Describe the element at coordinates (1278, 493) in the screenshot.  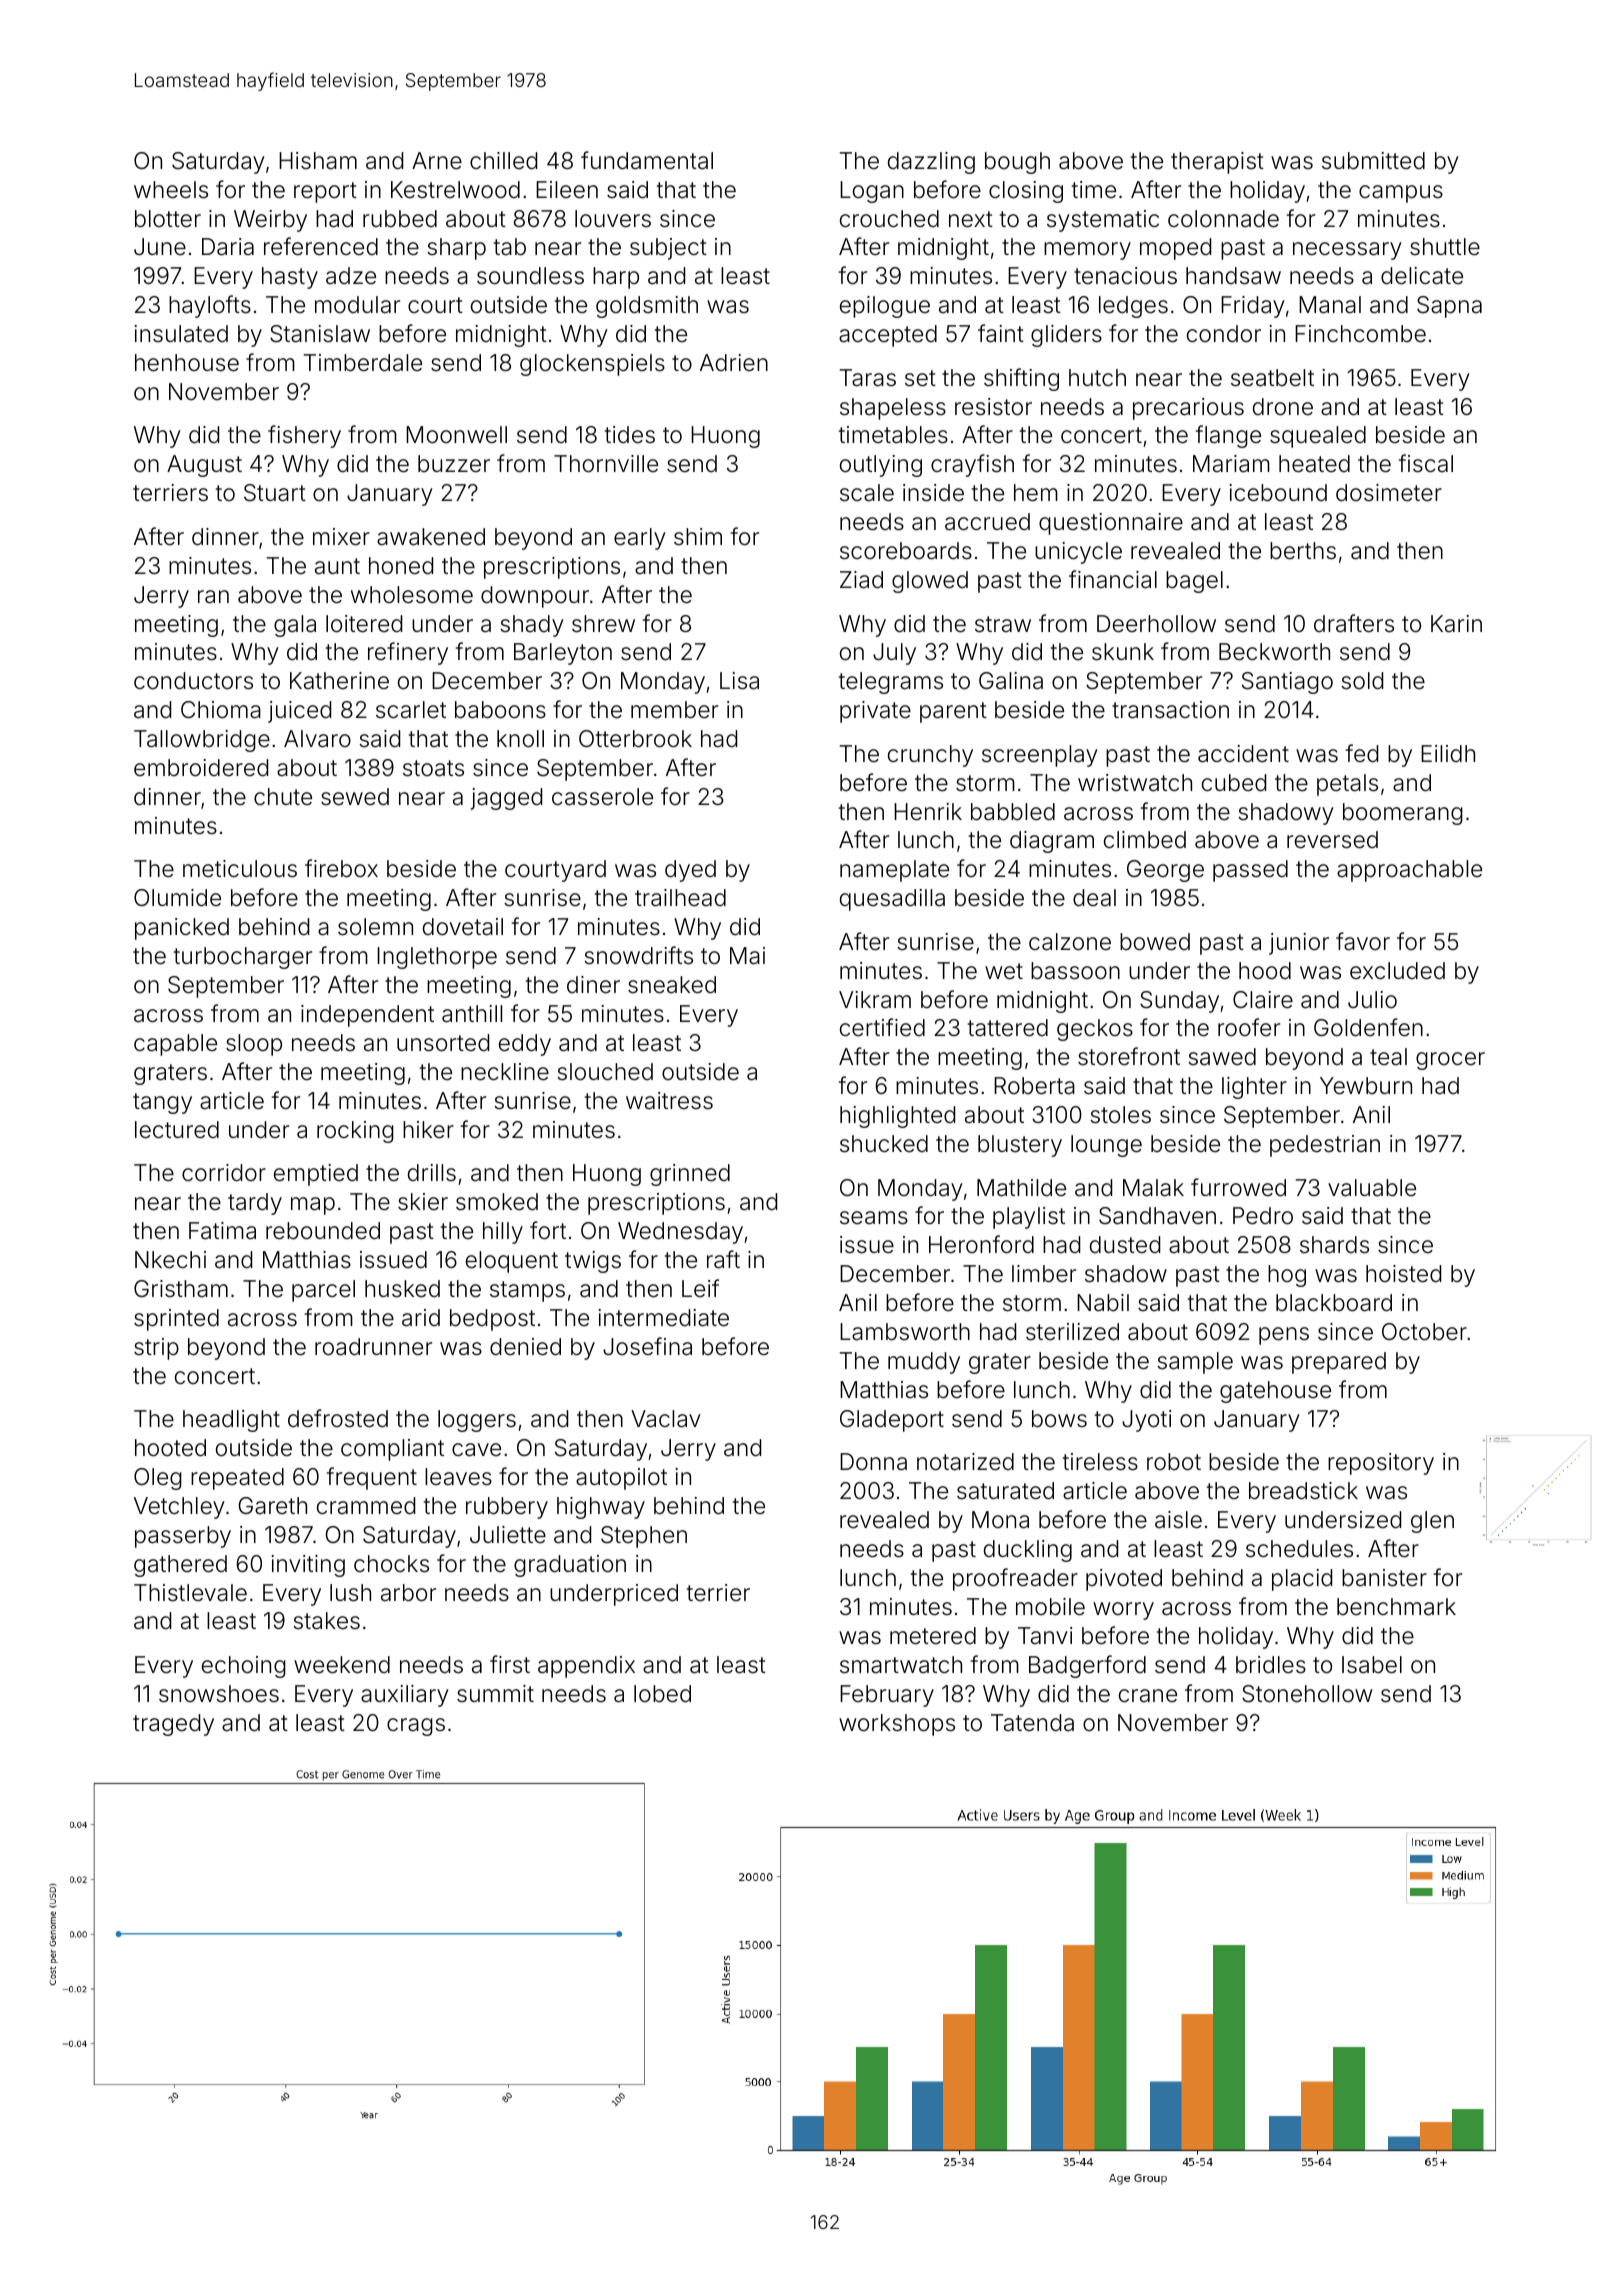
I see `icebound` at that location.
